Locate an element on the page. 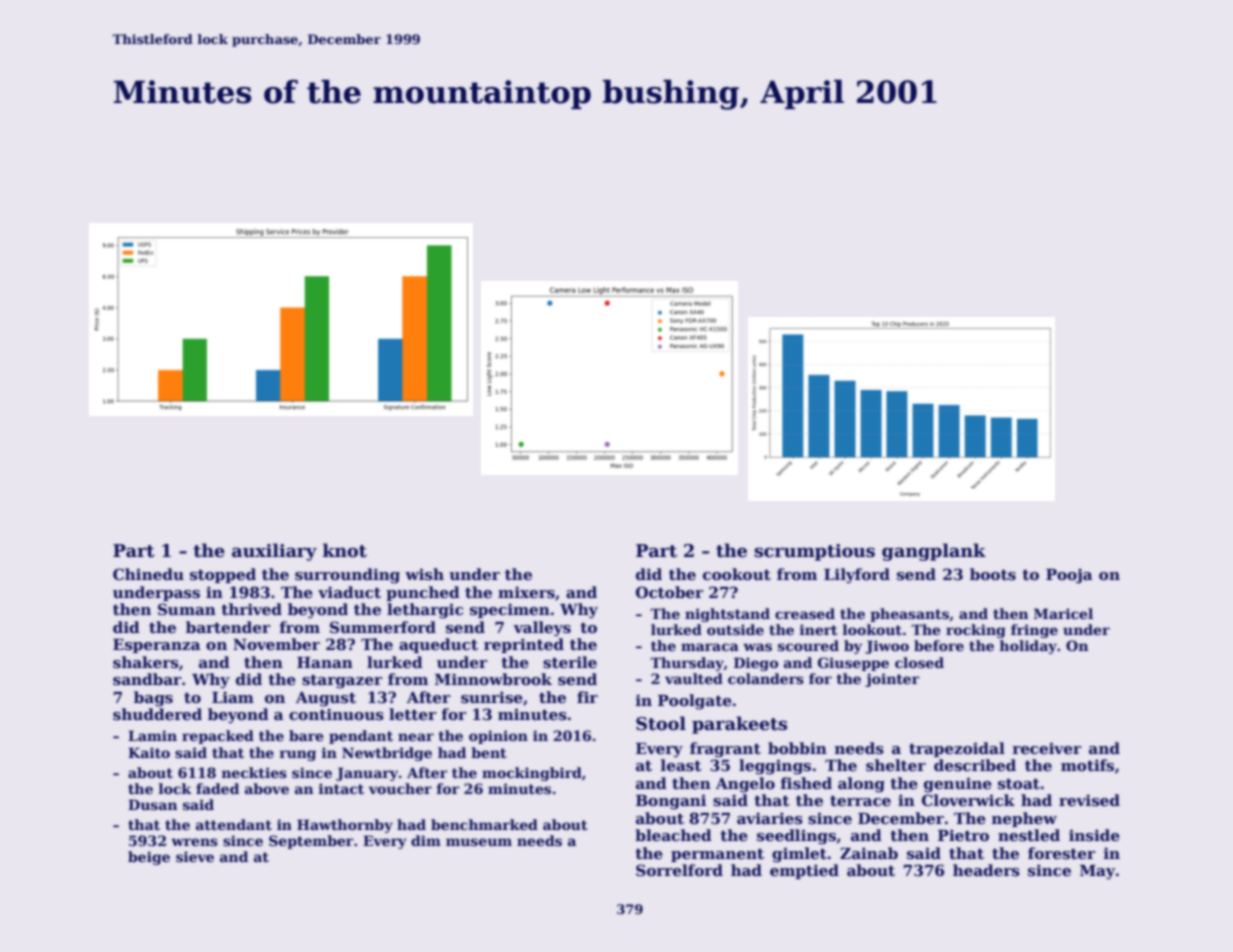  mixers is located at coordinates (526, 592).
